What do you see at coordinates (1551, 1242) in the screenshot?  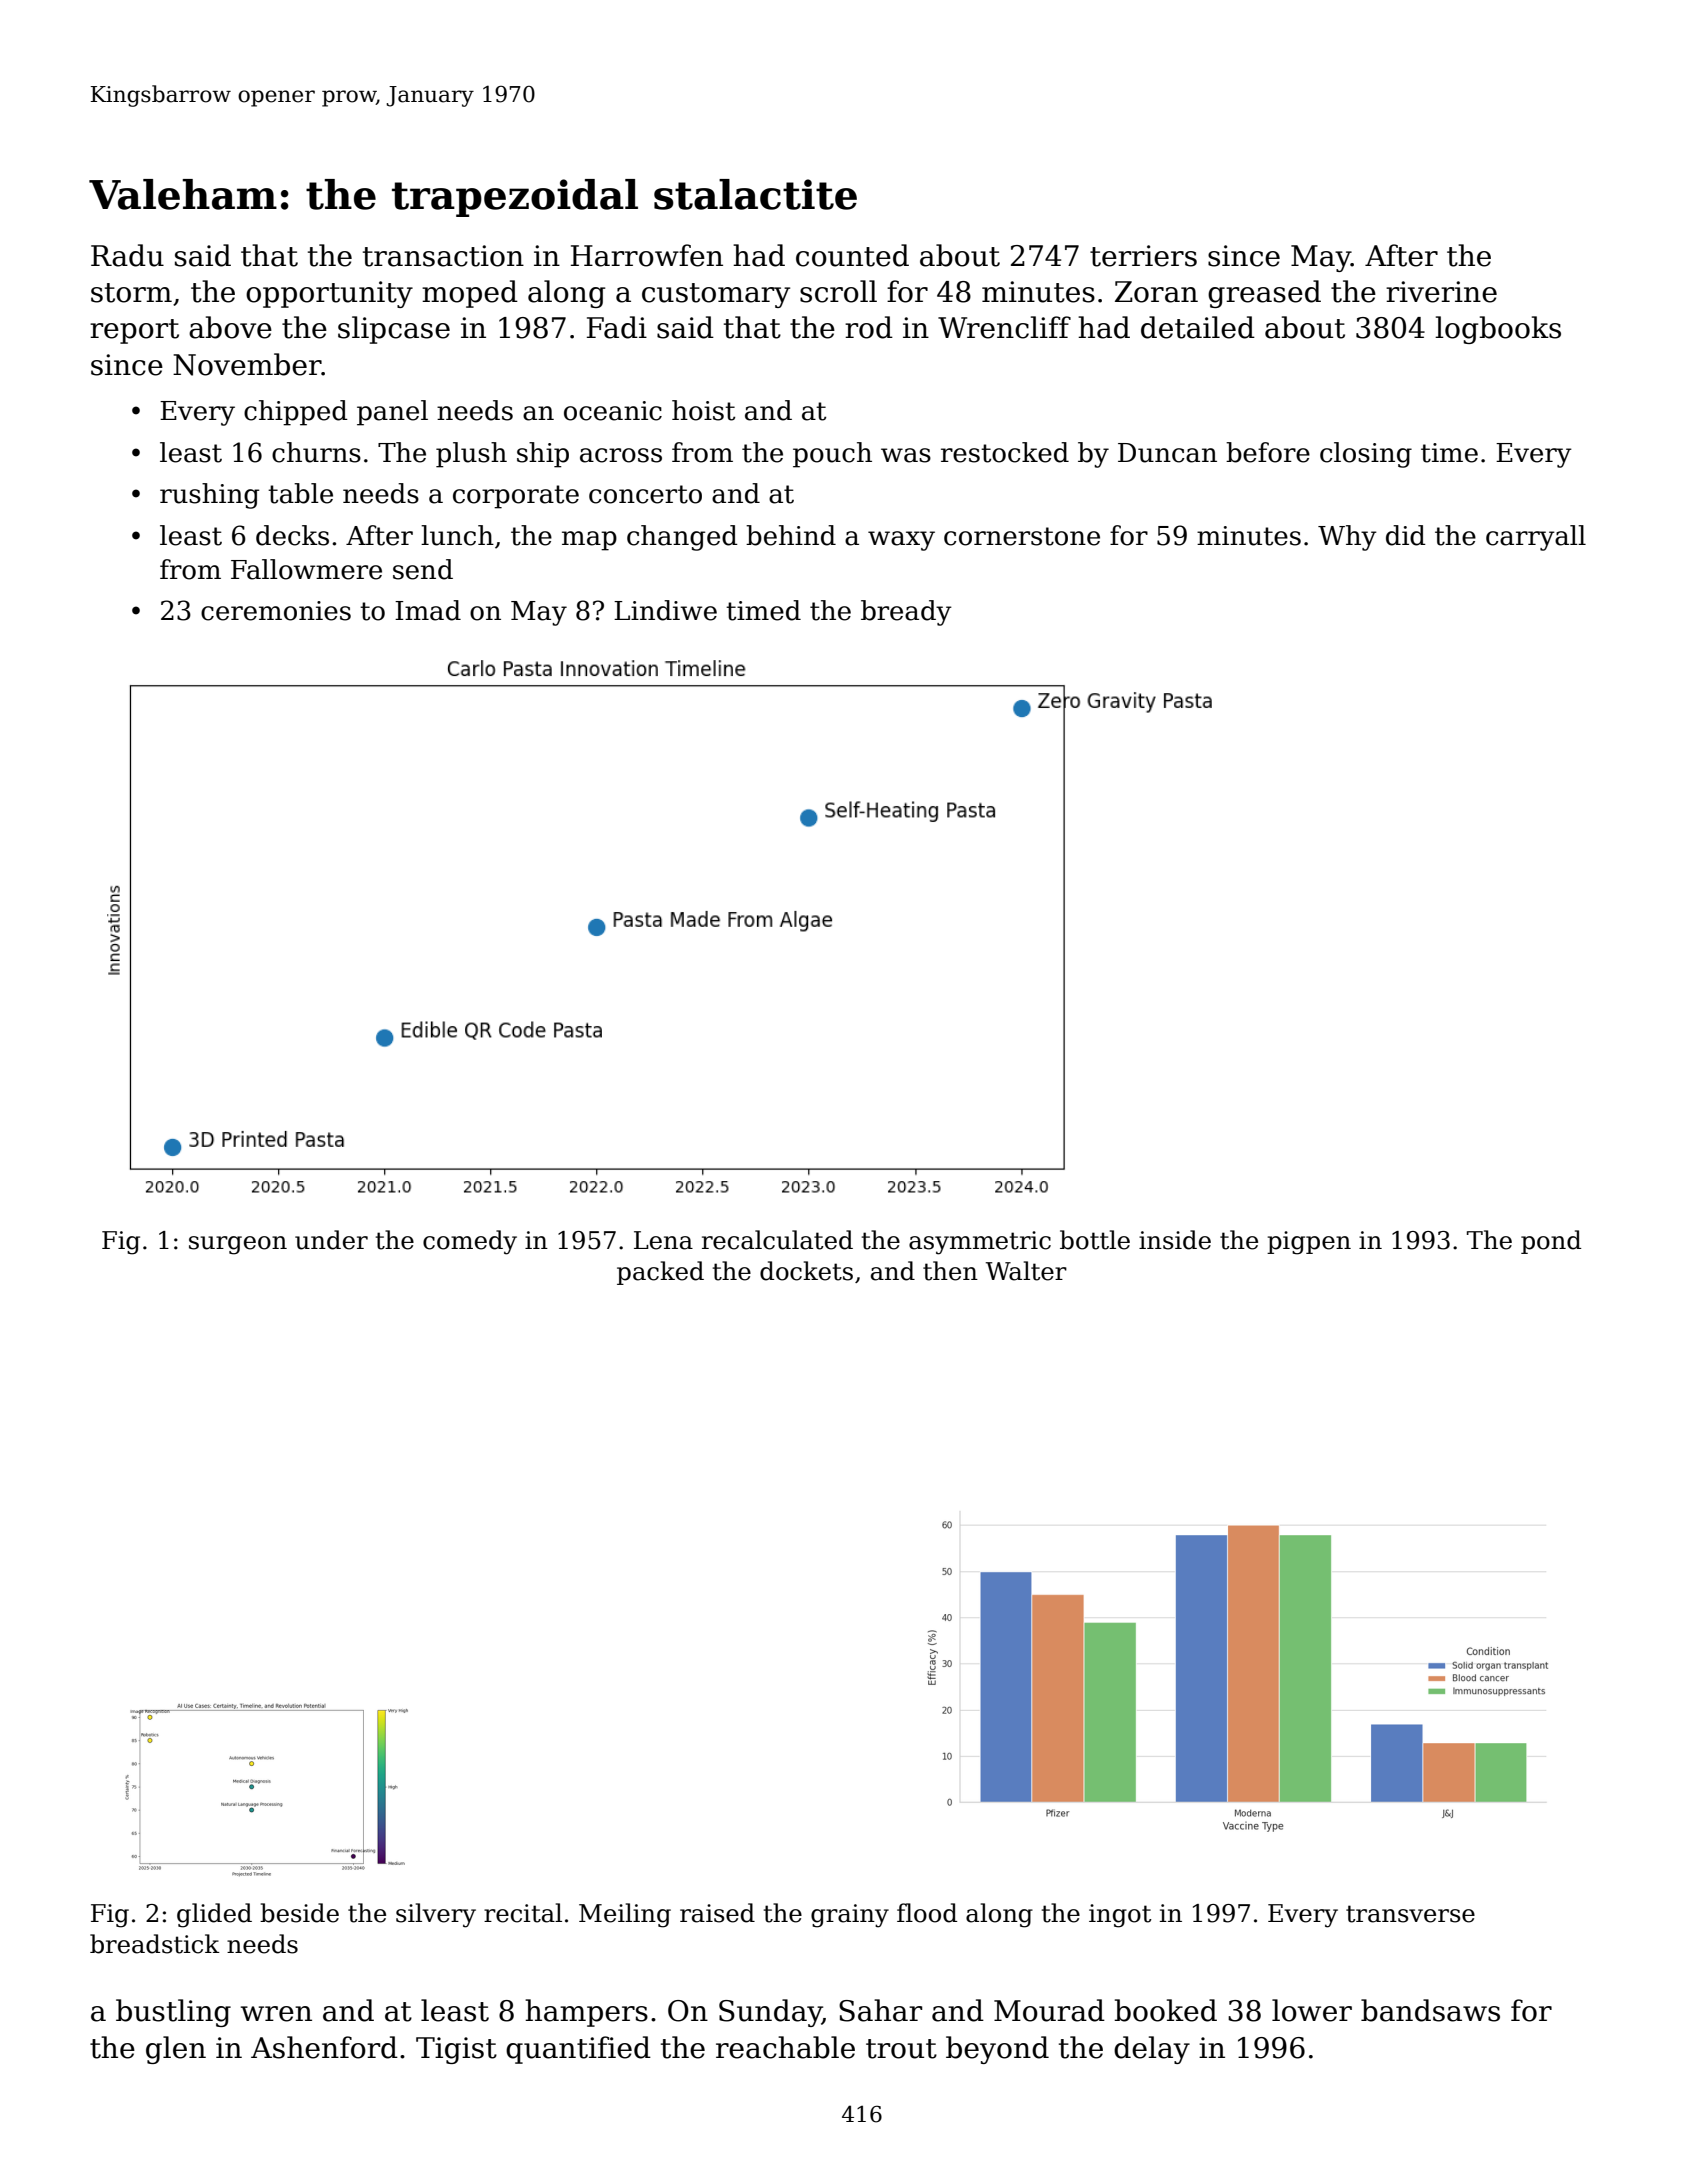 I see `pond` at bounding box center [1551, 1242].
